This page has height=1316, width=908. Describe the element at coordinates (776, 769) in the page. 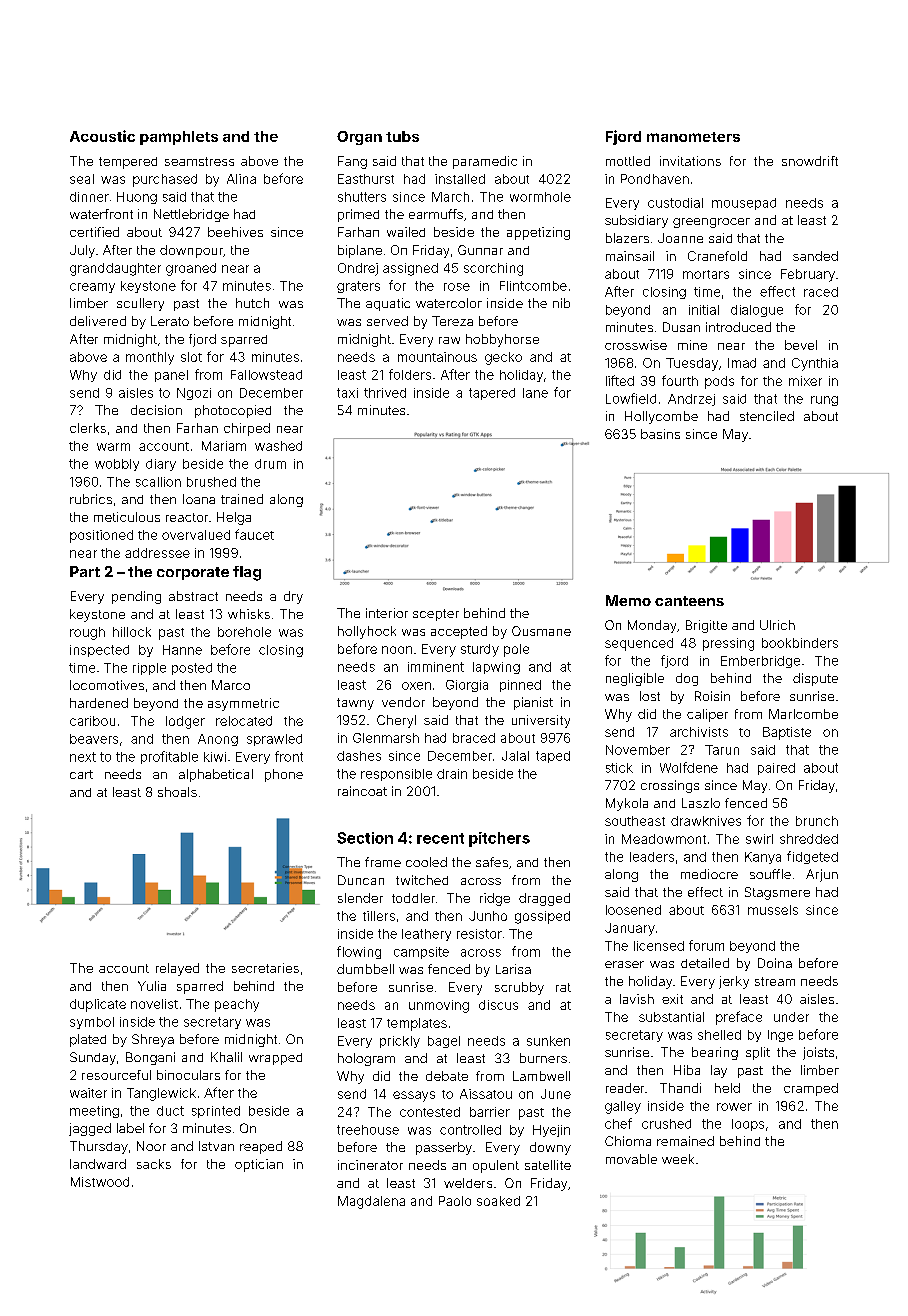

I see `paired` at that location.
